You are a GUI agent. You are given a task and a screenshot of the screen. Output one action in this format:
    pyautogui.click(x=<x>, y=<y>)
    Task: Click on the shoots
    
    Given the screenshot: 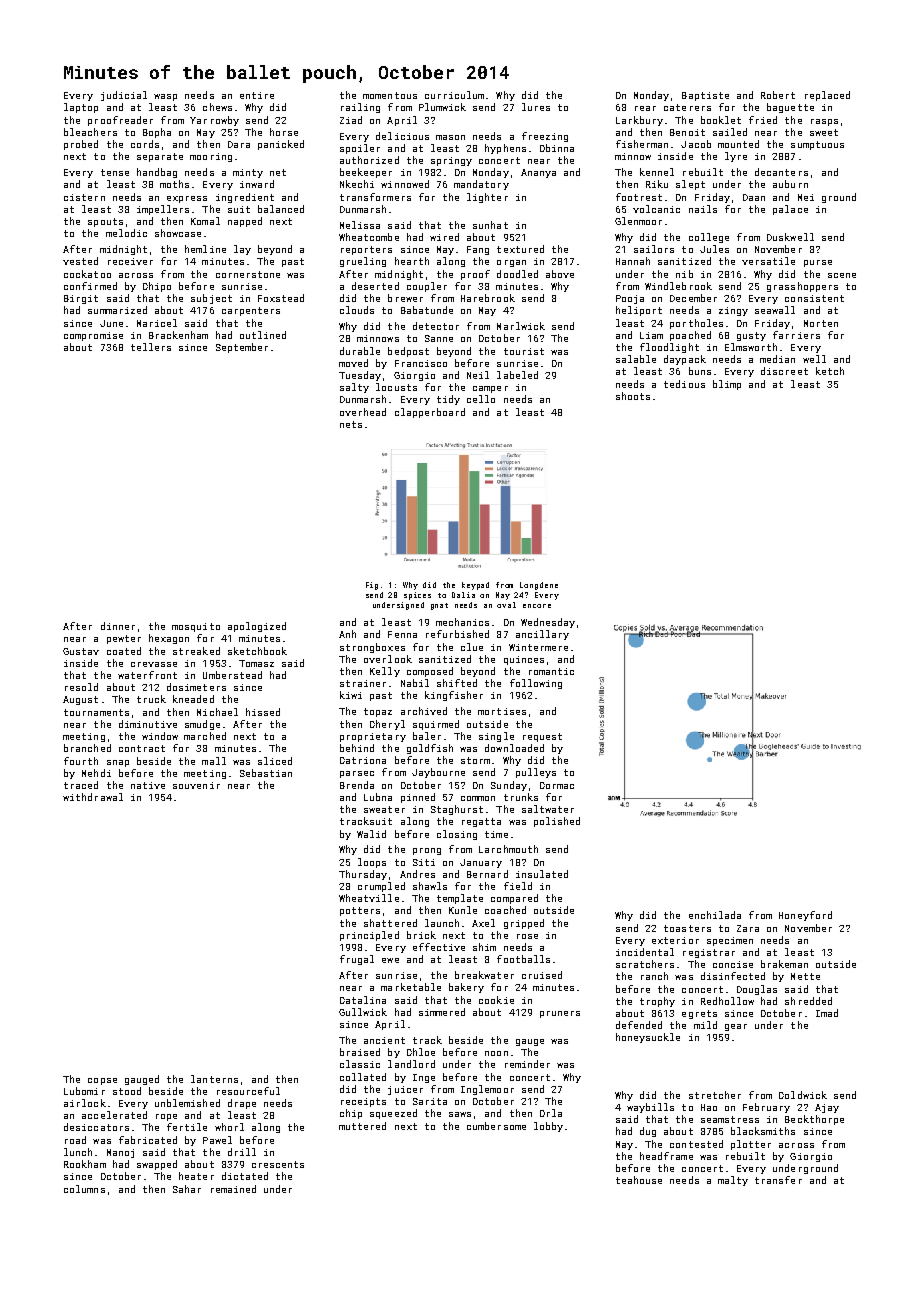 What is the action you would take?
    pyautogui.click(x=633, y=396)
